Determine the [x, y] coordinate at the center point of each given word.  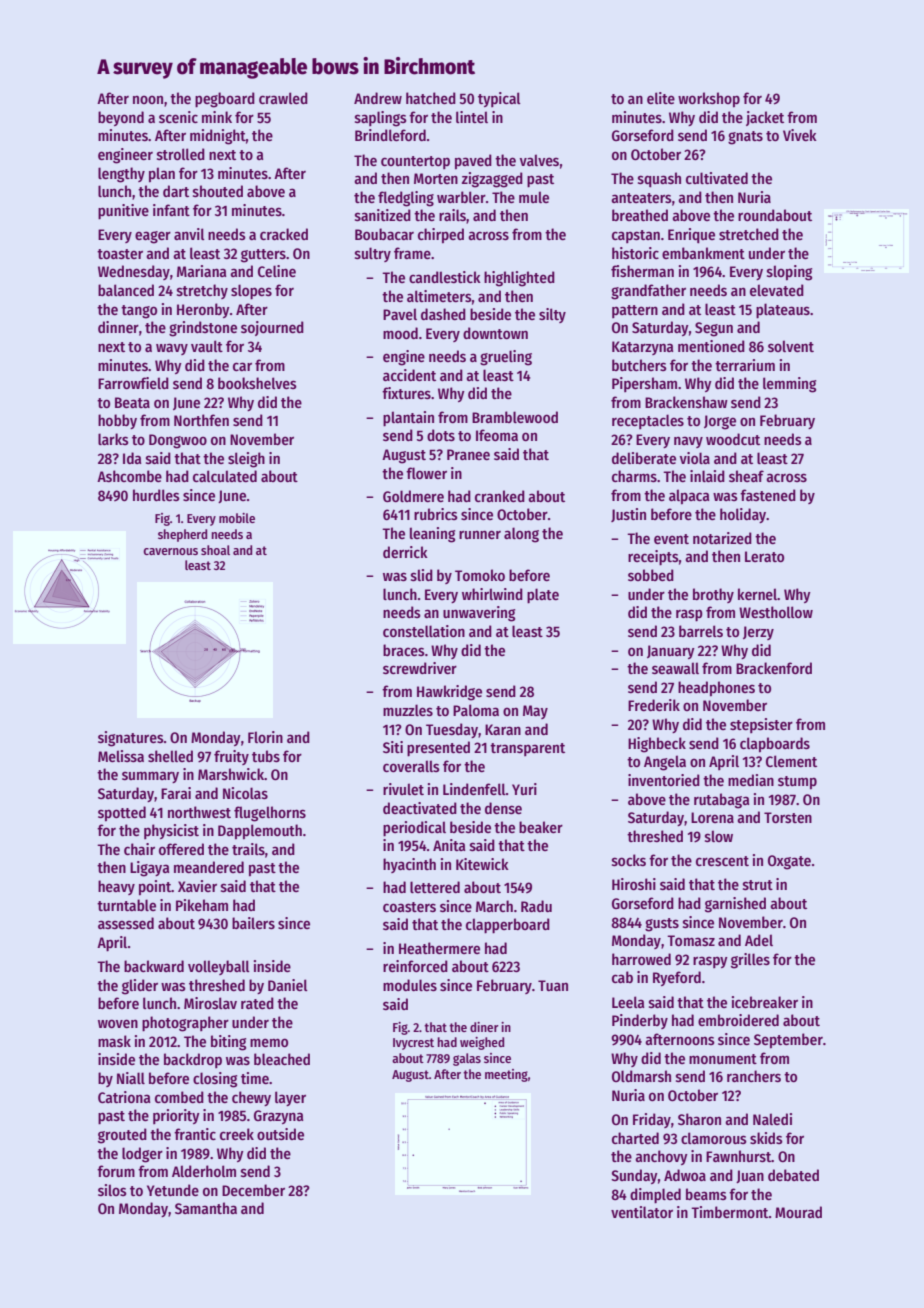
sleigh [246, 460]
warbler [461, 197]
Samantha [206, 1208]
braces [404, 650]
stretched [749, 234]
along [521, 535]
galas [467, 1059]
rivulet [403, 789]
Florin [265, 737]
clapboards [775, 745]
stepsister [761, 725]
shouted [218, 191]
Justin [628, 515]
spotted [122, 814]
